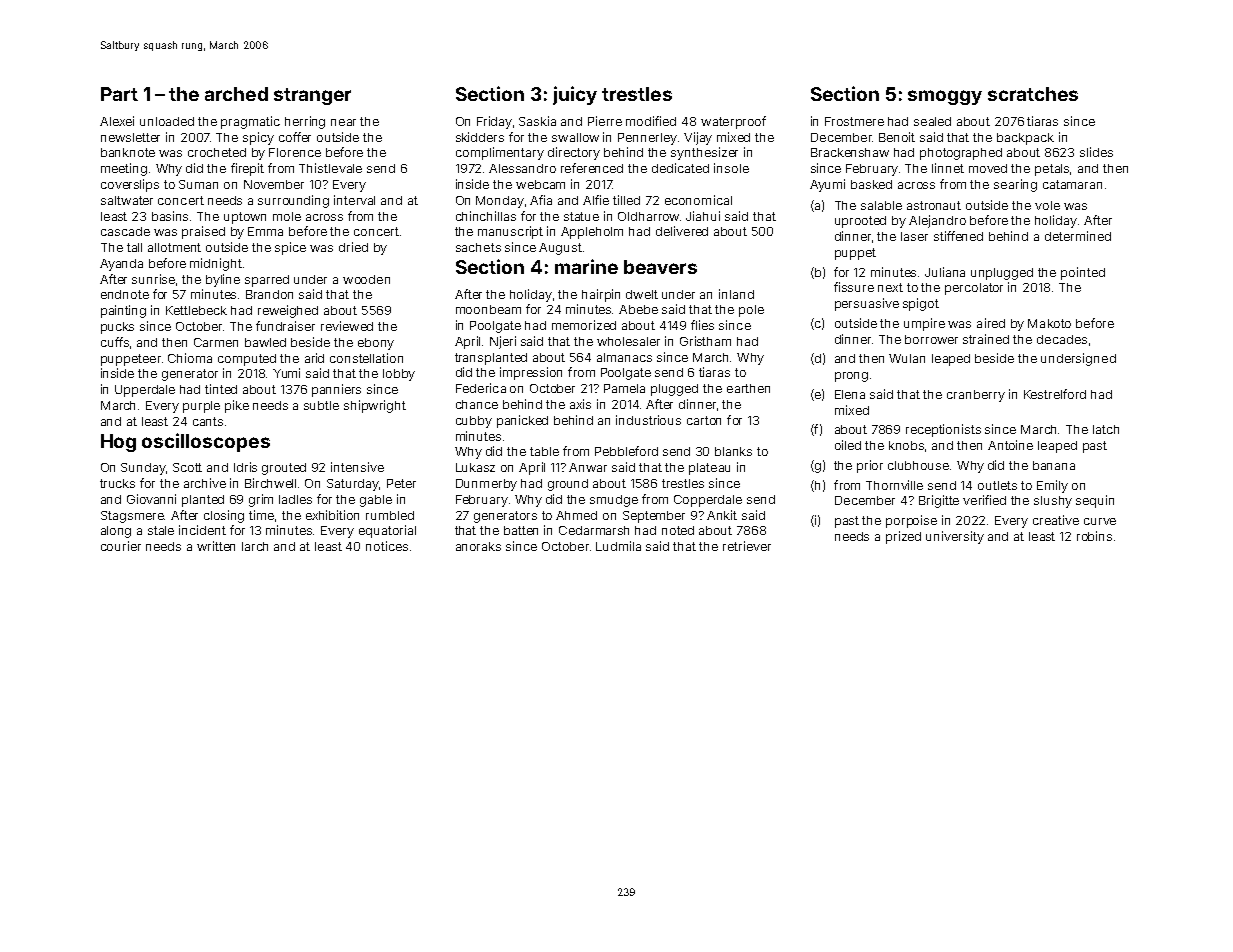 Image resolution: width=1233 pixels, height=952 pixels. What do you see at coordinates (618, 546) in the page?
I see `Ludmila` at bounding box center [618, 546].
